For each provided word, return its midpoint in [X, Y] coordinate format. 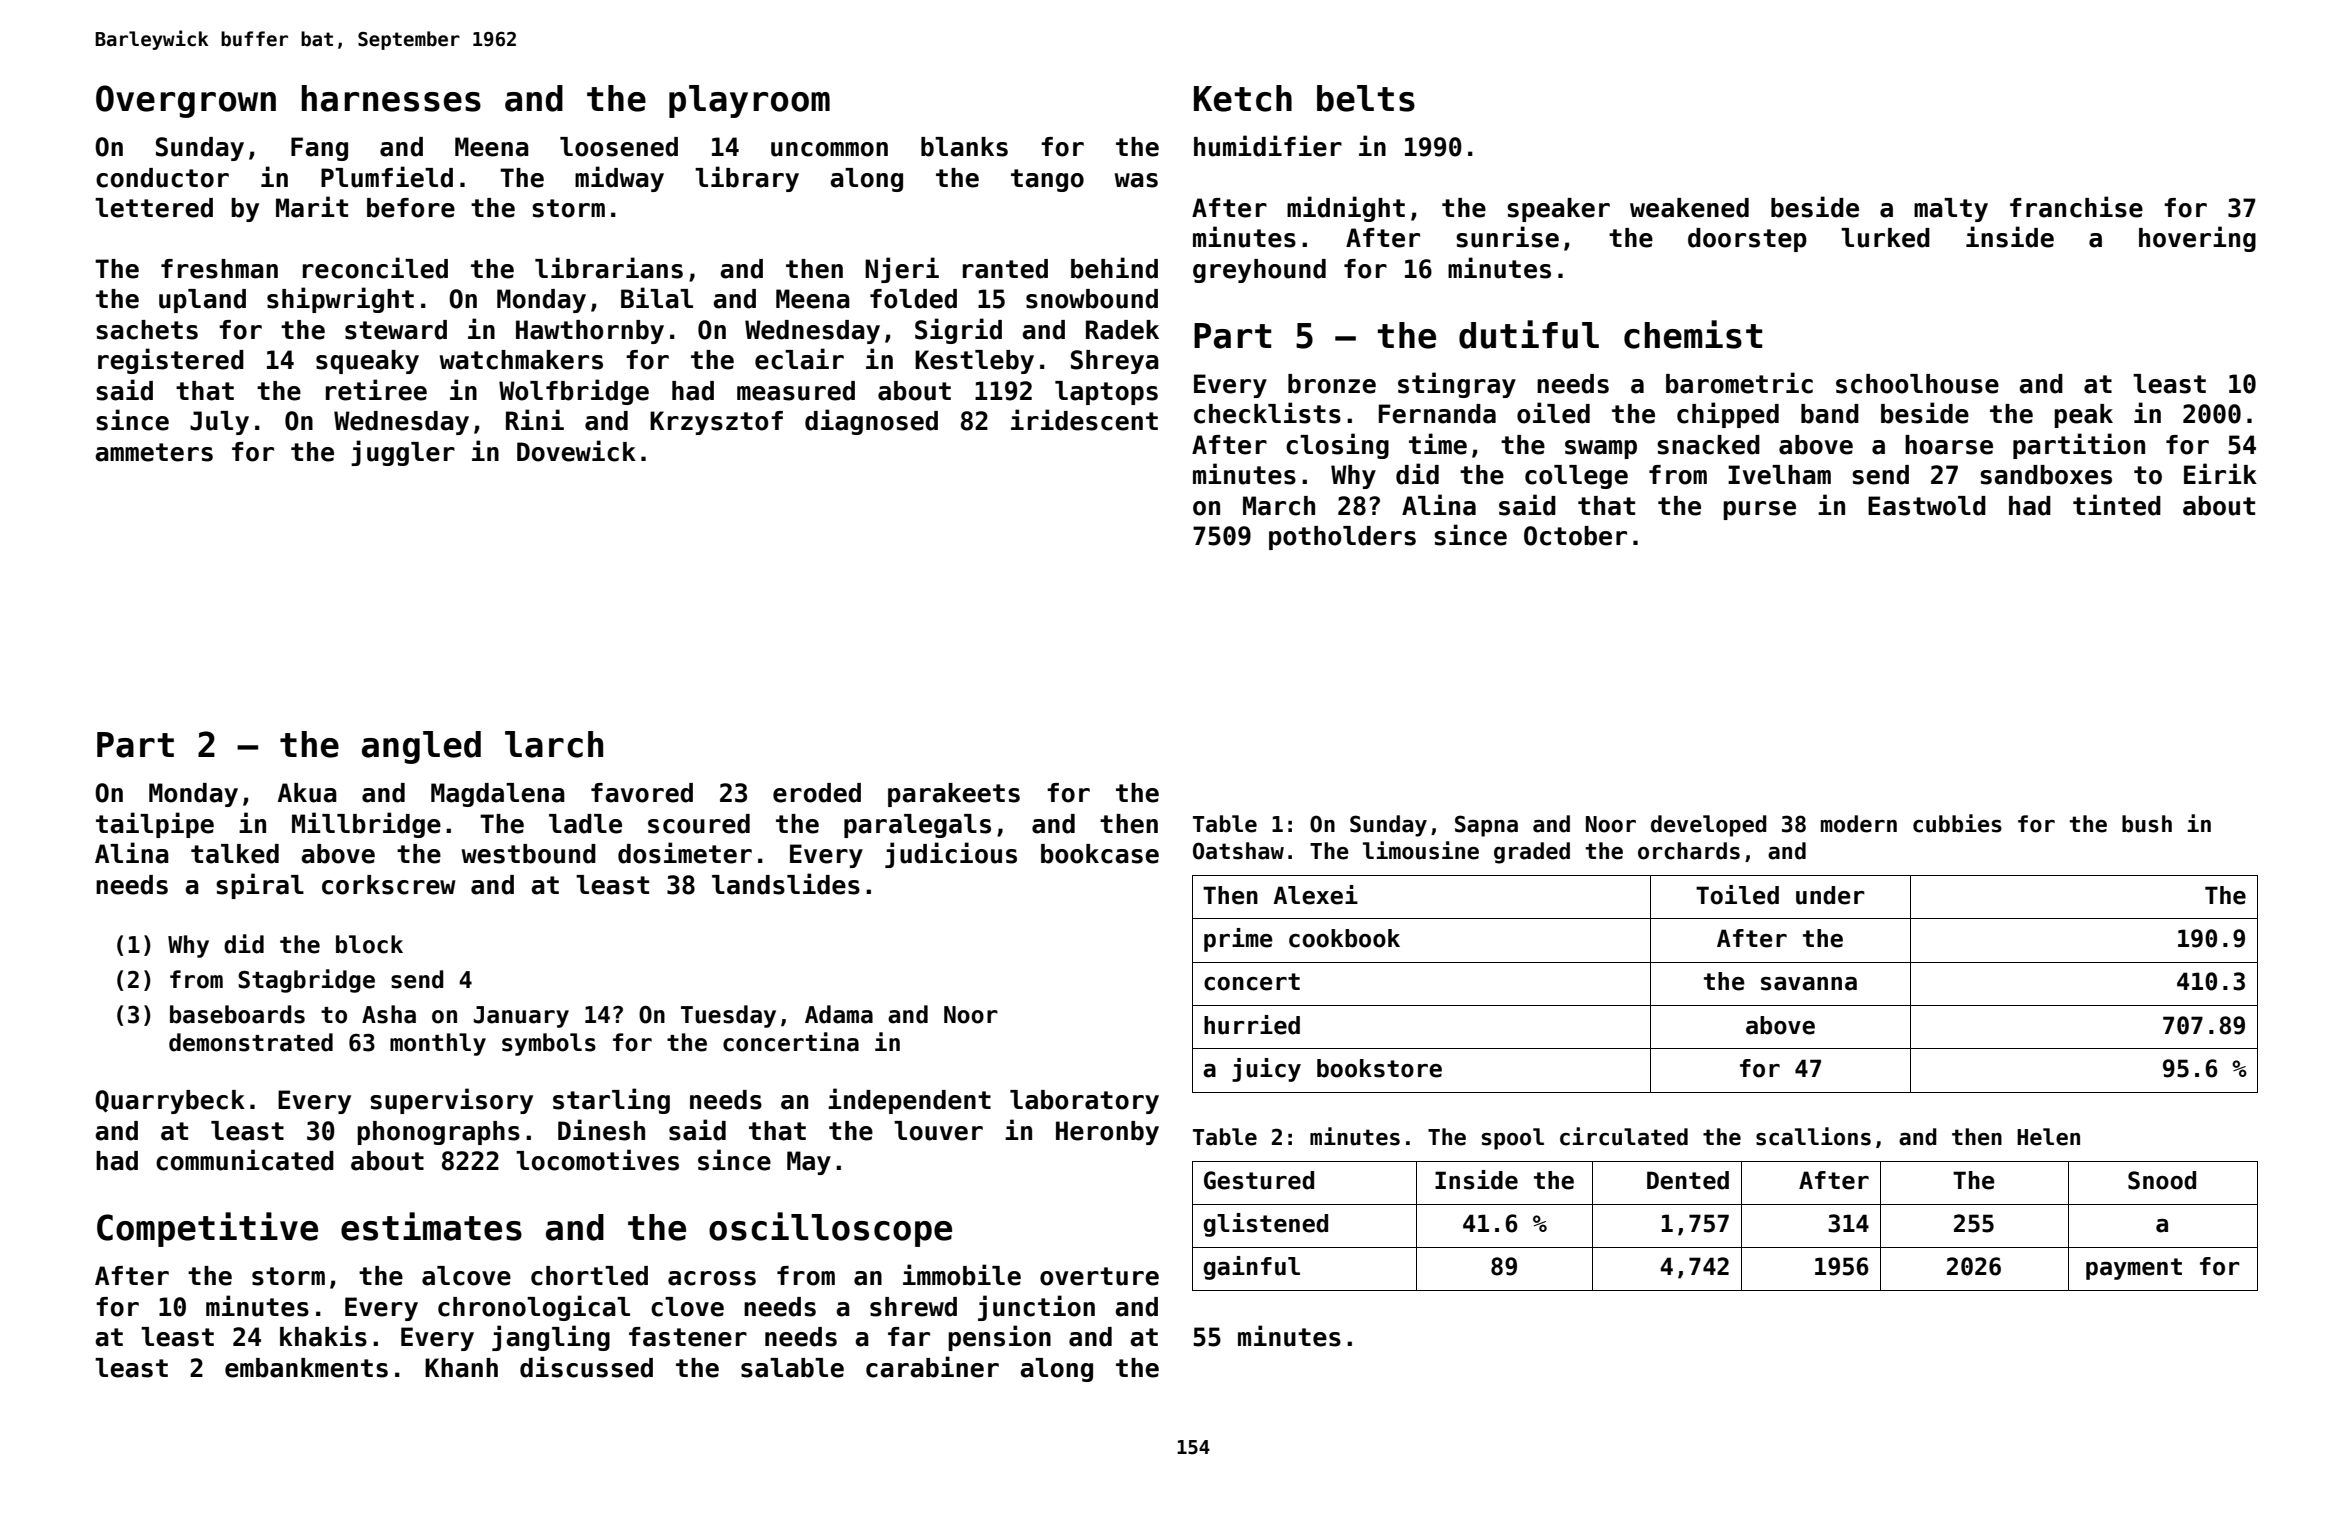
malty [1951, 210]
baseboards [237, 1014]
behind [1114, 268]
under [1830, 895]
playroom [749, 101]
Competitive [207, 1229]
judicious [951, 855]
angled [421, 747]
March [1279, 506]
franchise [2076, 207]
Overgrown [186, 101]
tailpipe [155, 825]
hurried [1252, 1025]
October [1575, 536]
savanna [1809, 984]
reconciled [375, 268]
